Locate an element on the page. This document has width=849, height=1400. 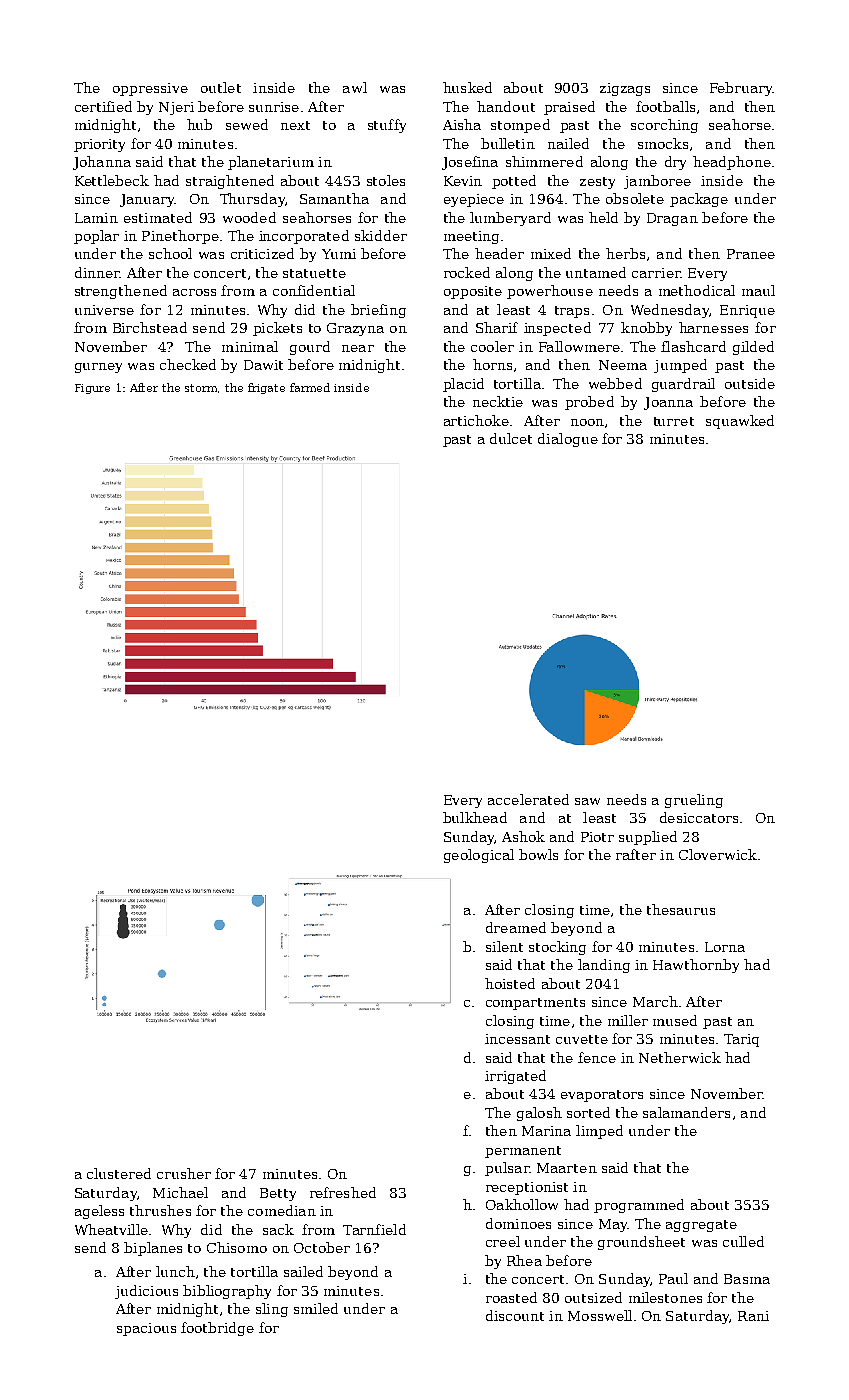
clustered is located at coordinates (119, 1173).
